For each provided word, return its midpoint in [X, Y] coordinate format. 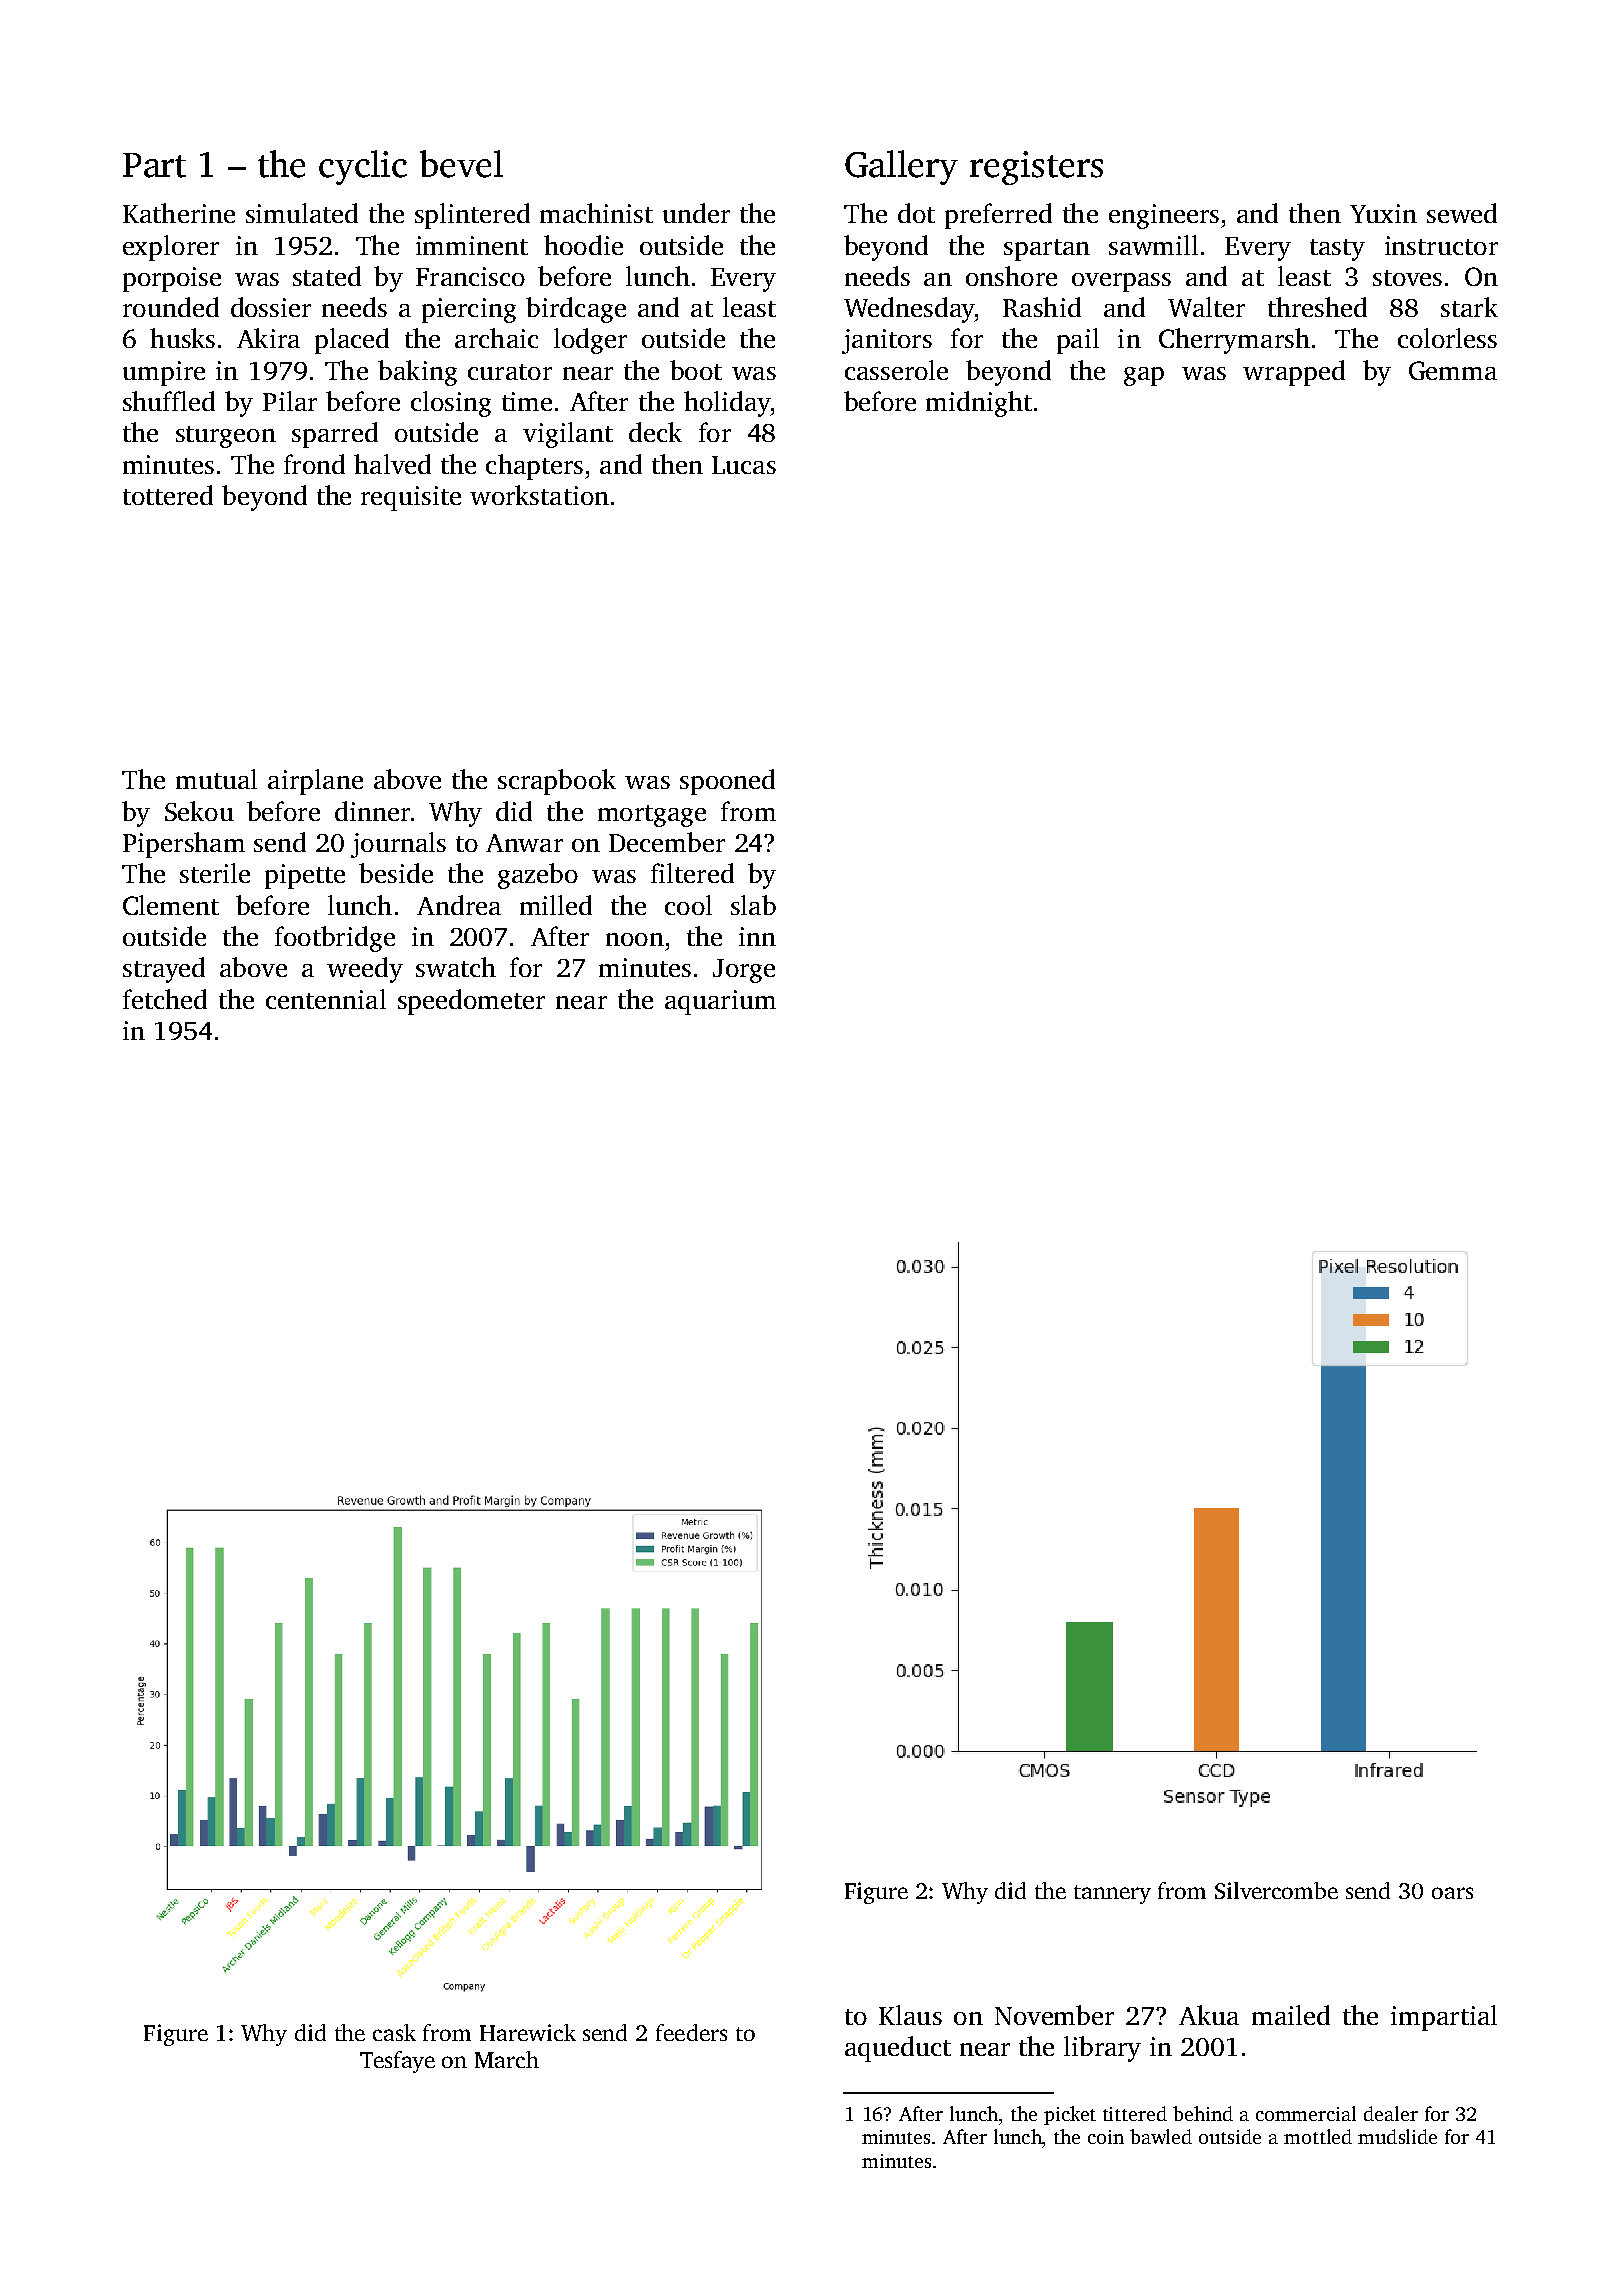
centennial [326, 999]
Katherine [179, 213]
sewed [1462, 213]
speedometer [471, 1002]
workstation [539, 495]
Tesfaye [397, 2062]
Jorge [744, 971]
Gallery [901, 167]
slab [753, 905]
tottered [168, 495]
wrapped [1294, 373]
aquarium [720, 1002]
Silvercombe [1276, 1890]
